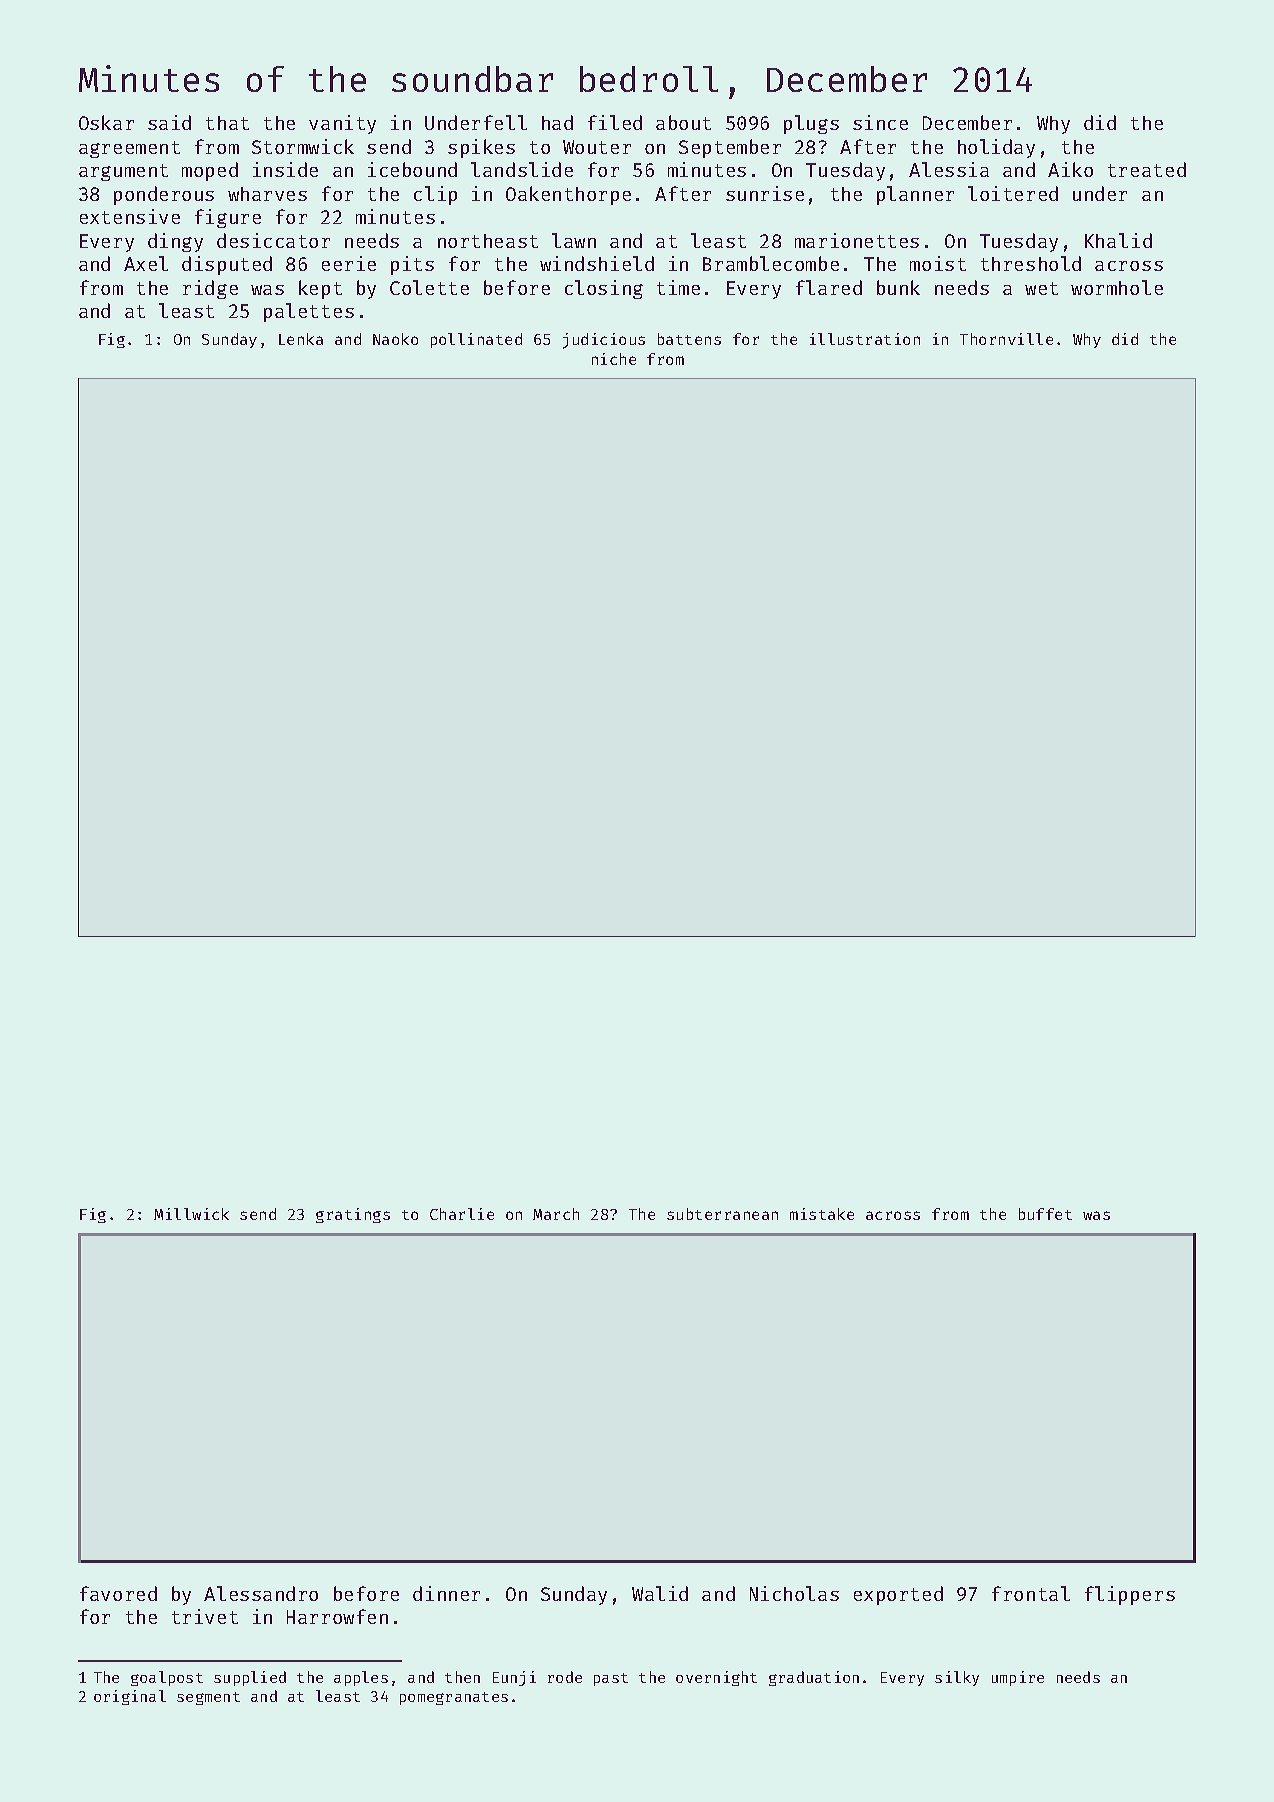 This screenshot has height=1802, width=1274. Describe the element at coordinates (614, 359) in the screenshot. I see `niche` at that location.
